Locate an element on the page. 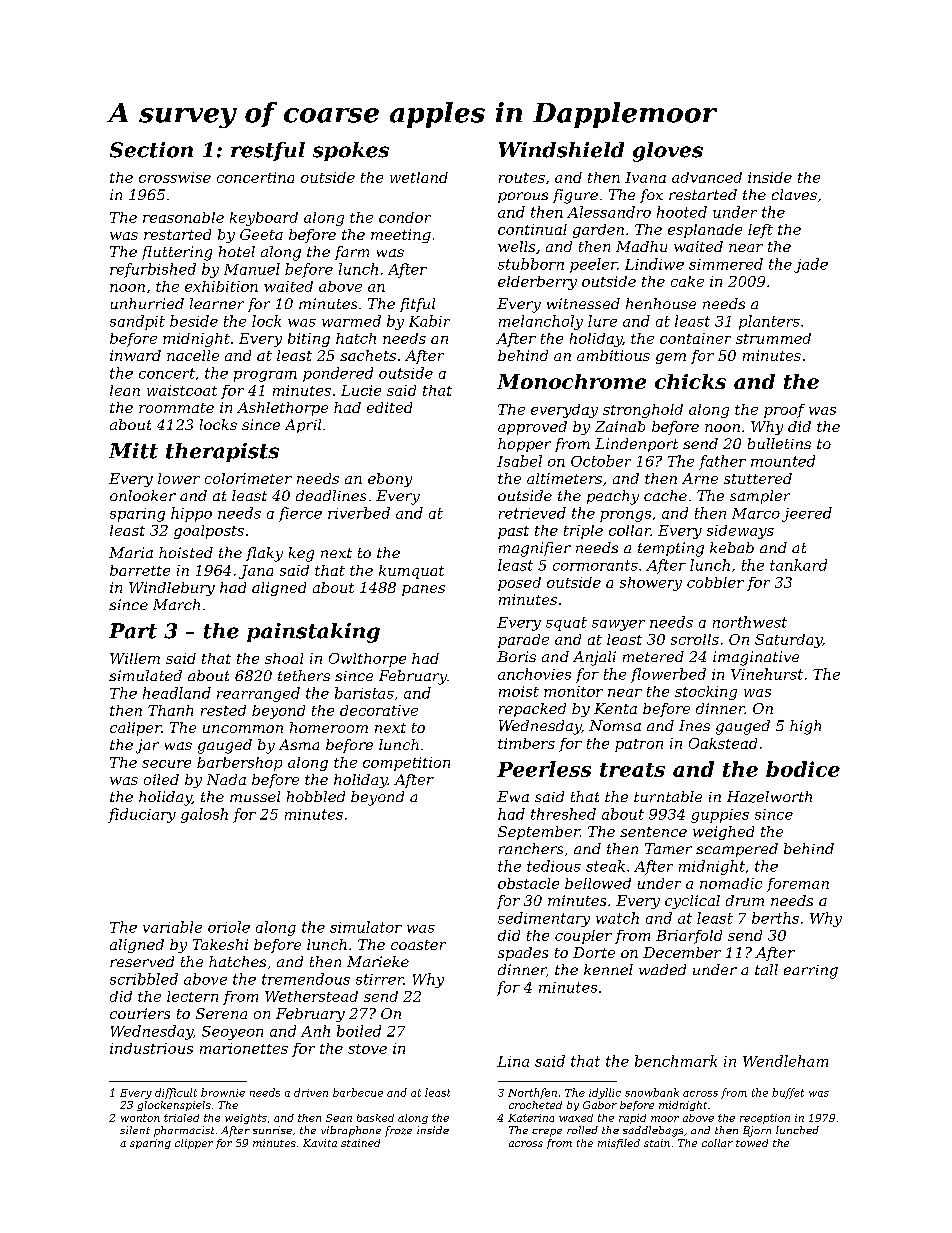 The height and width of the page is (1233, 952). spokes is located at coordinates (351, 151).
